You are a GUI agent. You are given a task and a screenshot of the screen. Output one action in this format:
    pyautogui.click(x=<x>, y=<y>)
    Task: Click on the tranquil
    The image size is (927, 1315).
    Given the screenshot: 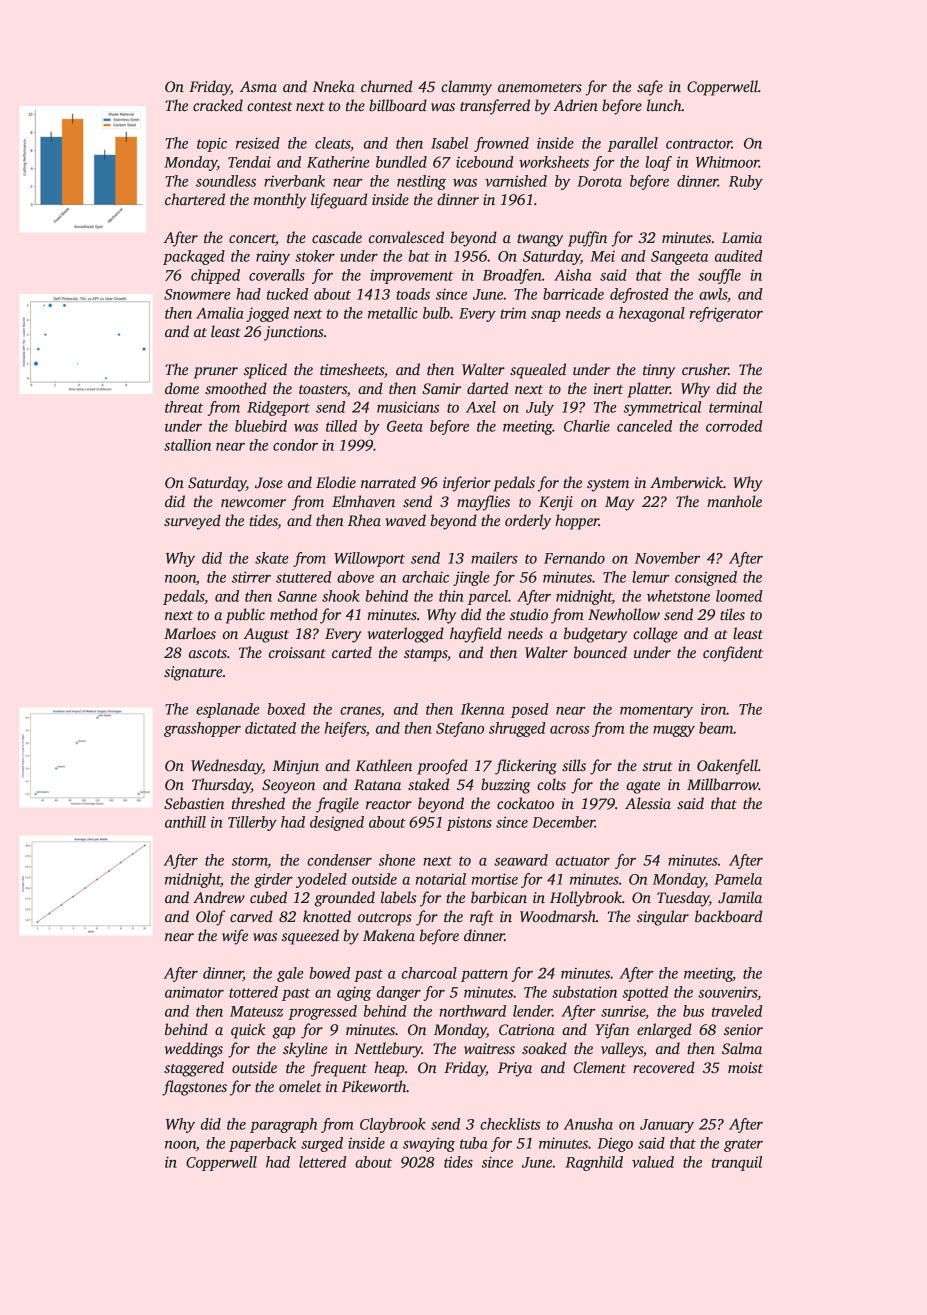 What is the action you would take?
    pyautogui.click(x=737, y=1163)
